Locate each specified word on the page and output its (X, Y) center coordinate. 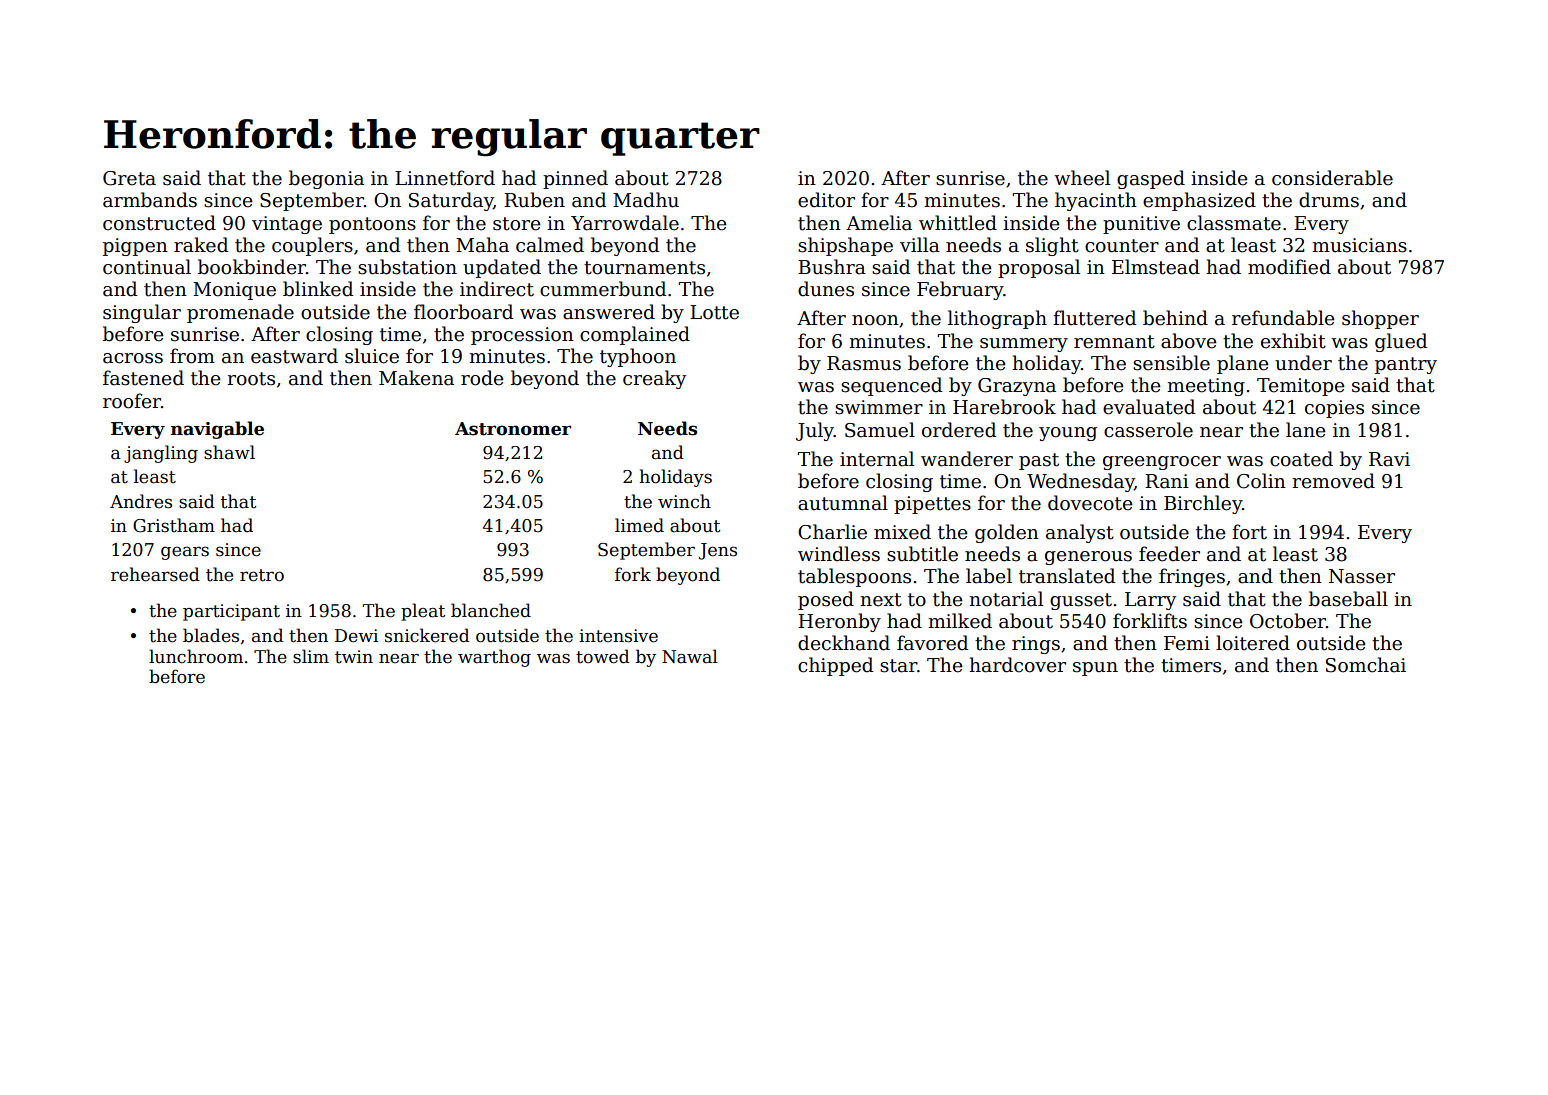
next (881, 600)
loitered (1253, 643)
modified (1289, 267)
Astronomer (513, 429)
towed (603, 656)
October (1288, 621)
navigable (217, 430)
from (192, 356)
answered (609, 312)
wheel (1082, 178)
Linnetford (445, 178)
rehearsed (155, 574)
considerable (1332, 178)
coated (1301, 459)
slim (311, 656)
